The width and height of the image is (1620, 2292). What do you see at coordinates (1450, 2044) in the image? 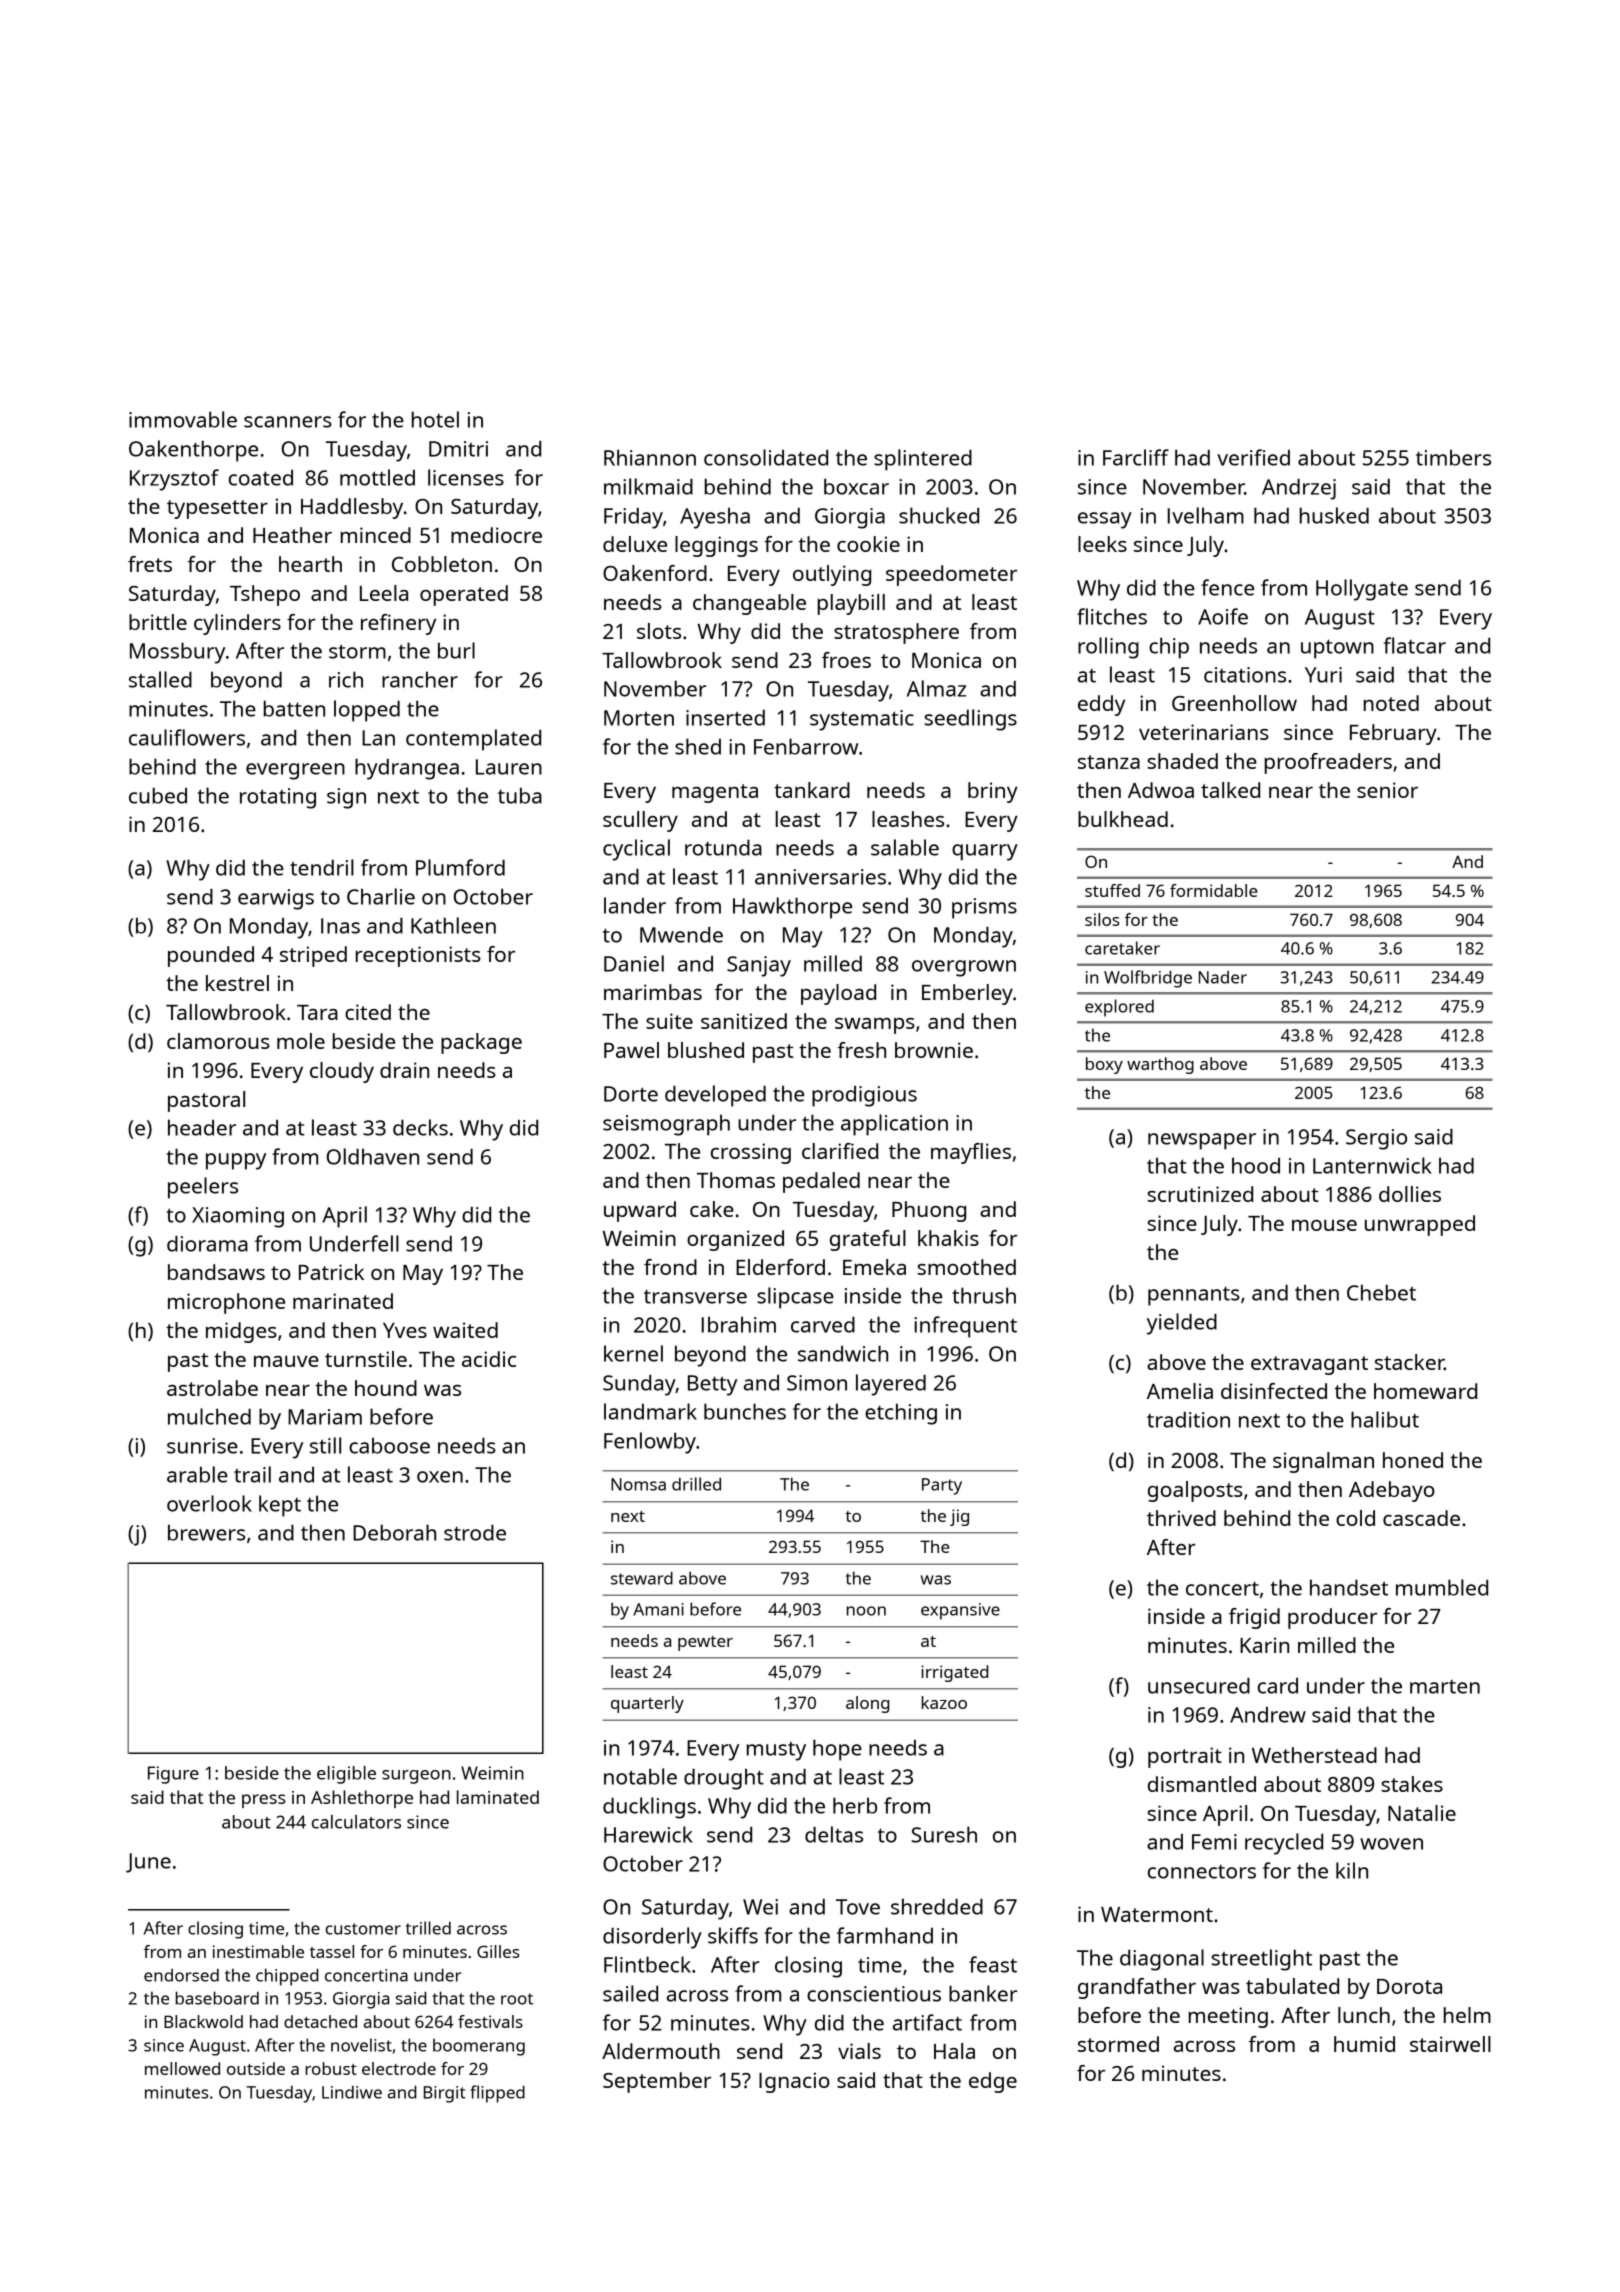
I see `stairwell` at bounding box center [1450, 2044].
